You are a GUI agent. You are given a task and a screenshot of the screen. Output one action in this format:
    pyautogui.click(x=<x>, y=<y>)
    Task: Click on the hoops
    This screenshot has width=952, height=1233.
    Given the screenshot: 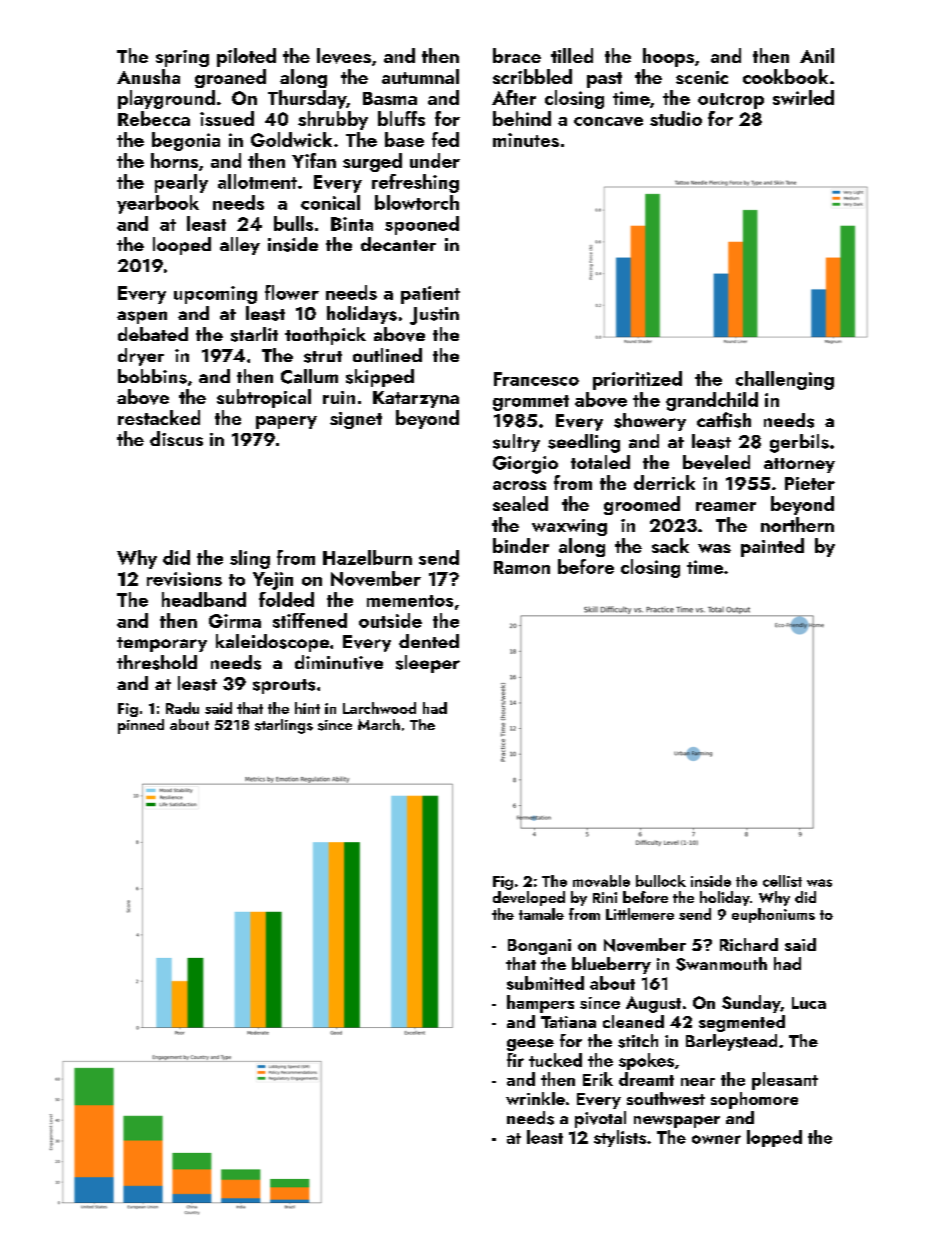 What is the action you would take?
    pyautogui.click(x=668, y=57)
